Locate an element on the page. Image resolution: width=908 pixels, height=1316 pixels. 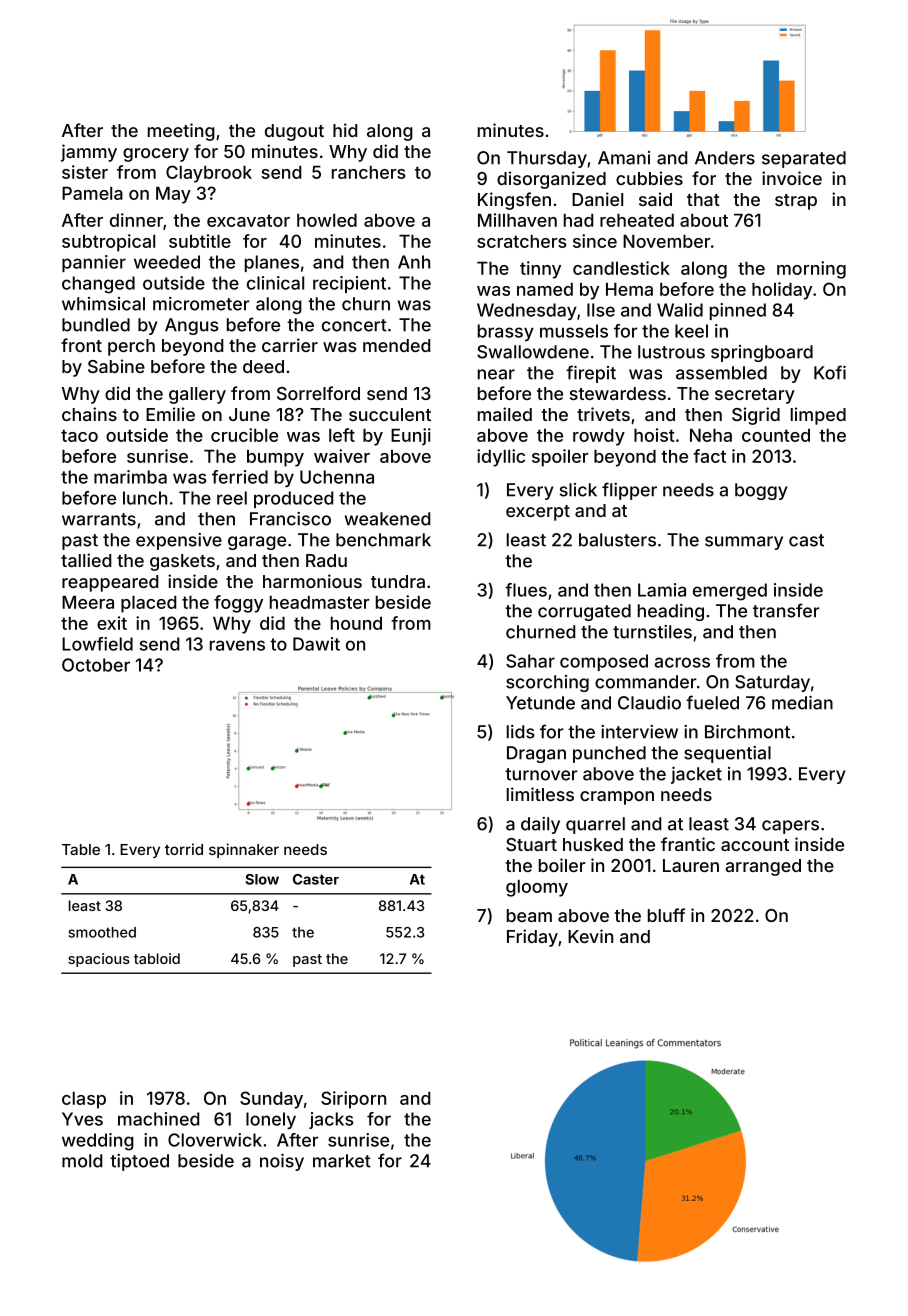
tabloid is located at coordinates (157, 958).
